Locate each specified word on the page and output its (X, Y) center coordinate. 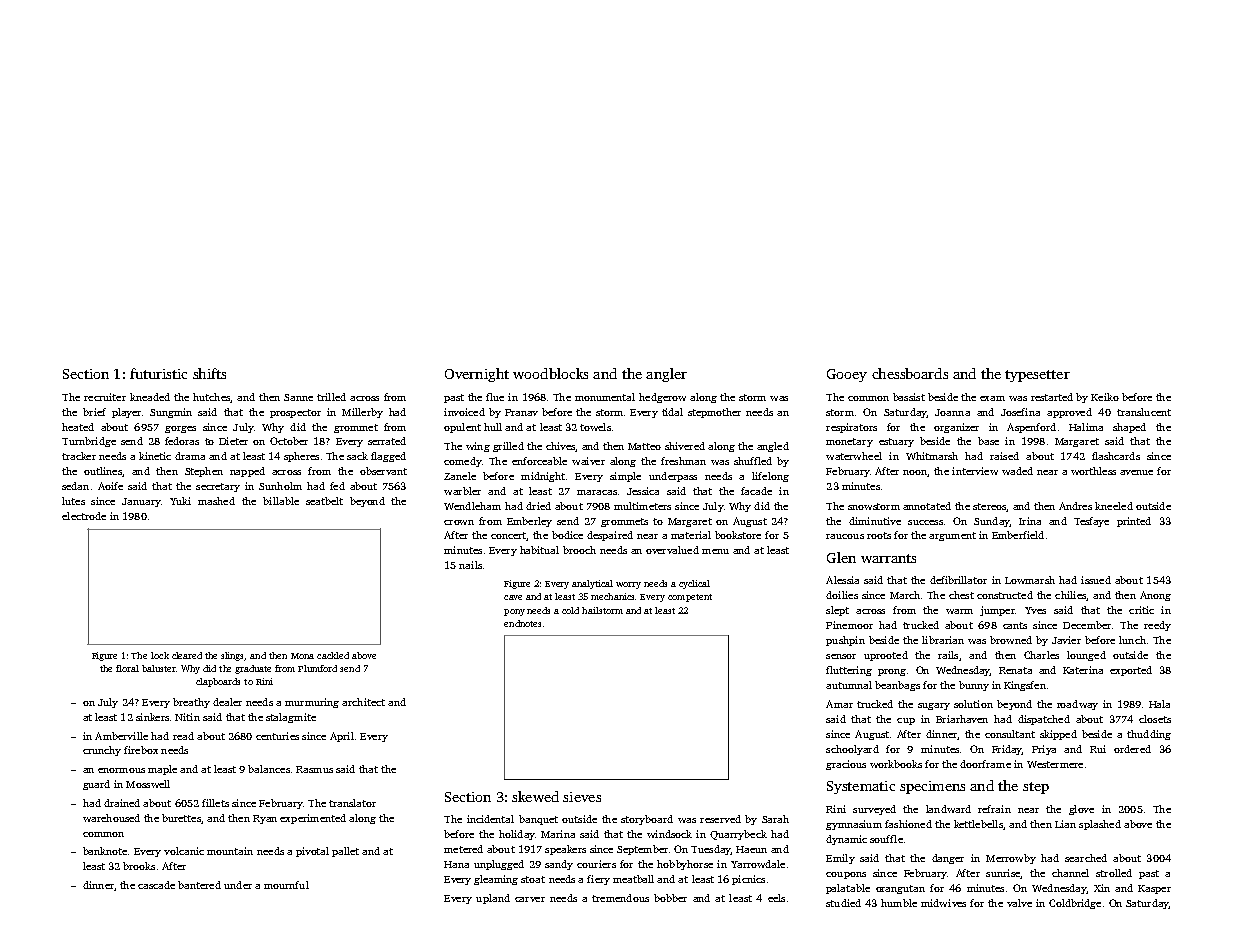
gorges (180, 429)
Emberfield (1018, 535)
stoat (533, 879)
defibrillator (958, 580)
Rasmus (314, 769)
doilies (842, 595)
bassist (909, 397)
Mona (302, 656)
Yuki (180, 501)
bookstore (738, 535)
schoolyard (852, 750)
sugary (934, 706)
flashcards (1116, 456)
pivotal (312, 852)
